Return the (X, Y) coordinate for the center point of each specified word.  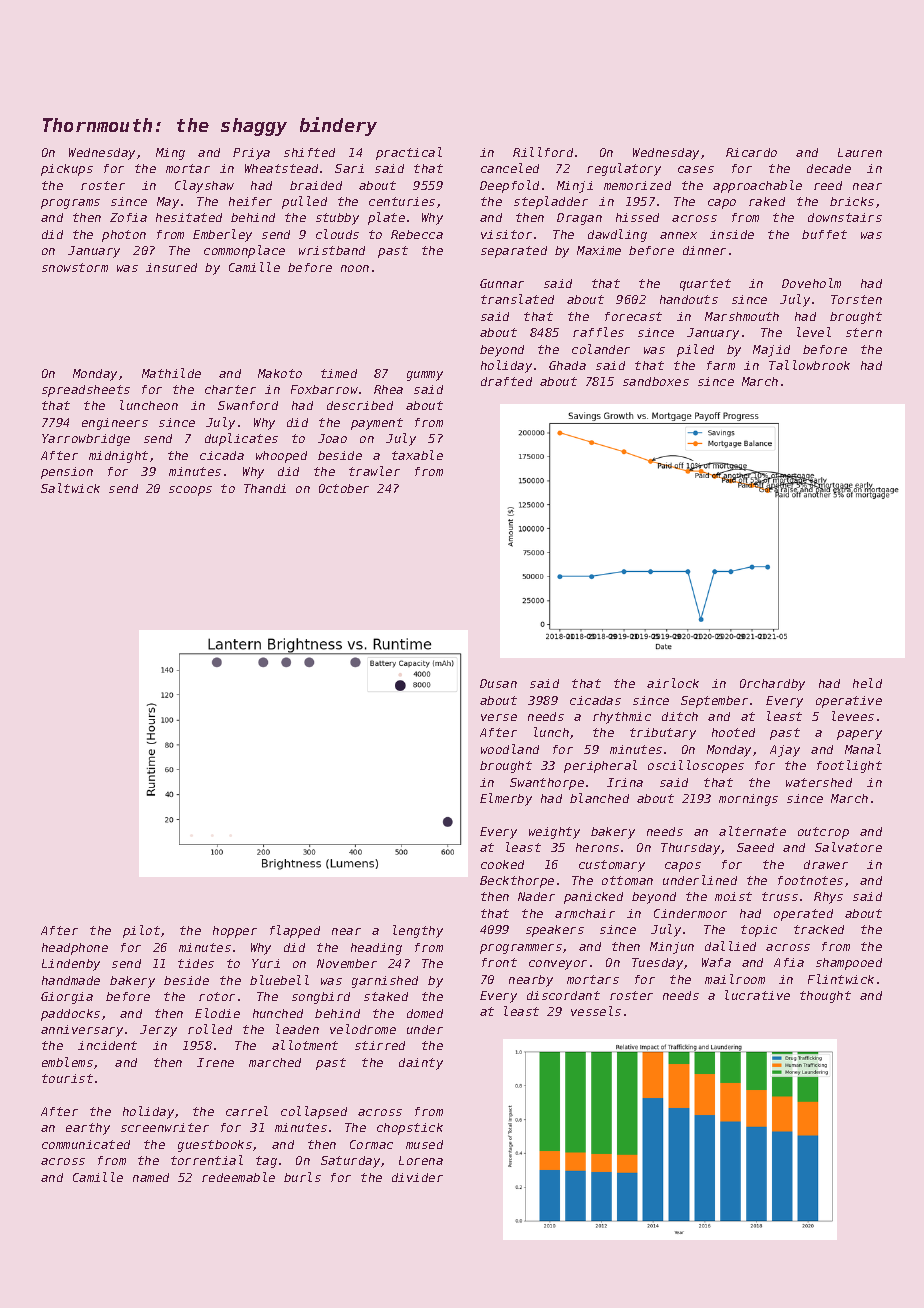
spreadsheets (86, 391)
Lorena (421, 1160)
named (151, 1177)
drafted (506, 381)
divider (417, 1177)
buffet (824, 234)
